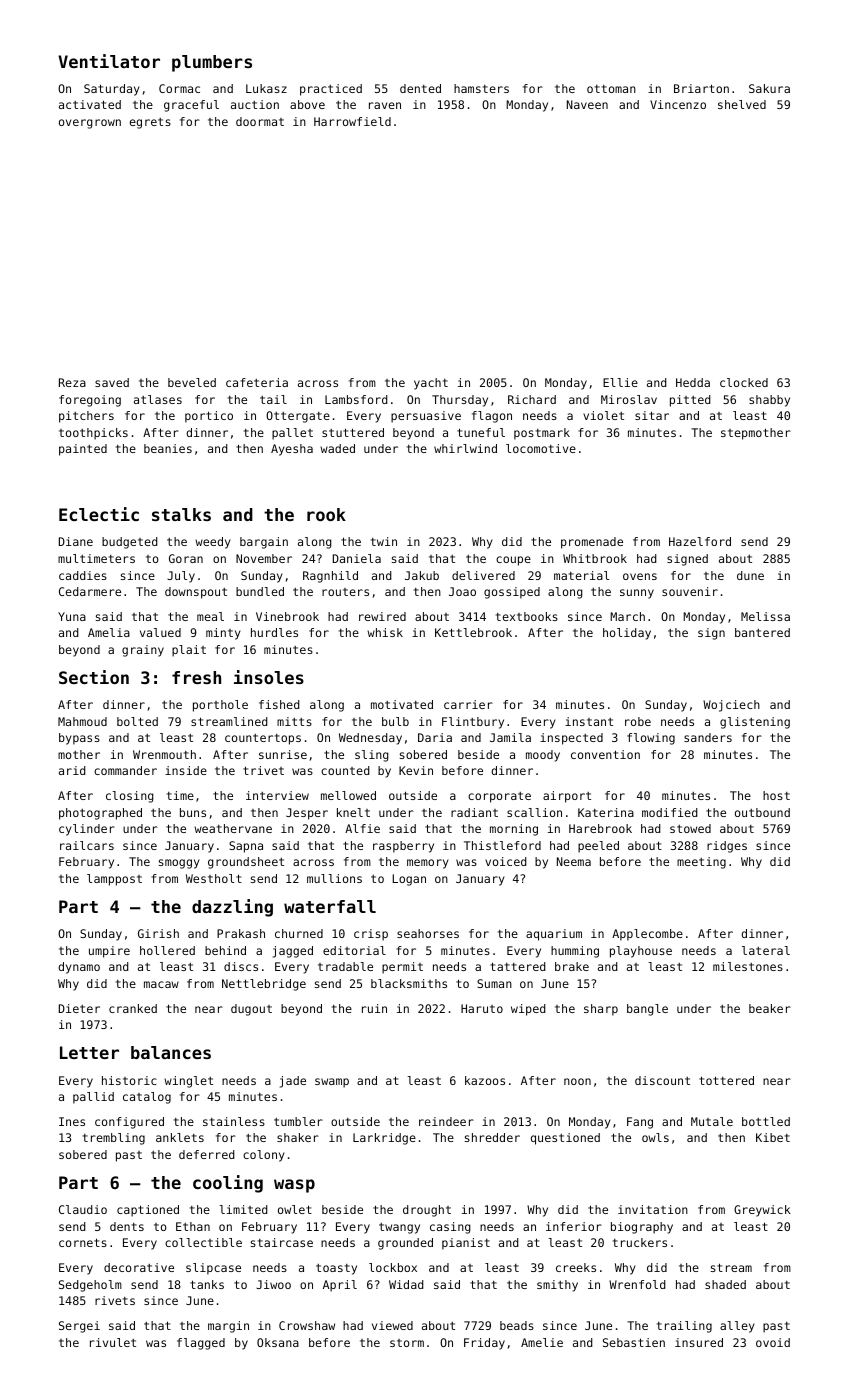 The width and height of the image is (849, 1400). Describe the element at coordinates (776, 795) in the image. I see `host` at that location.
